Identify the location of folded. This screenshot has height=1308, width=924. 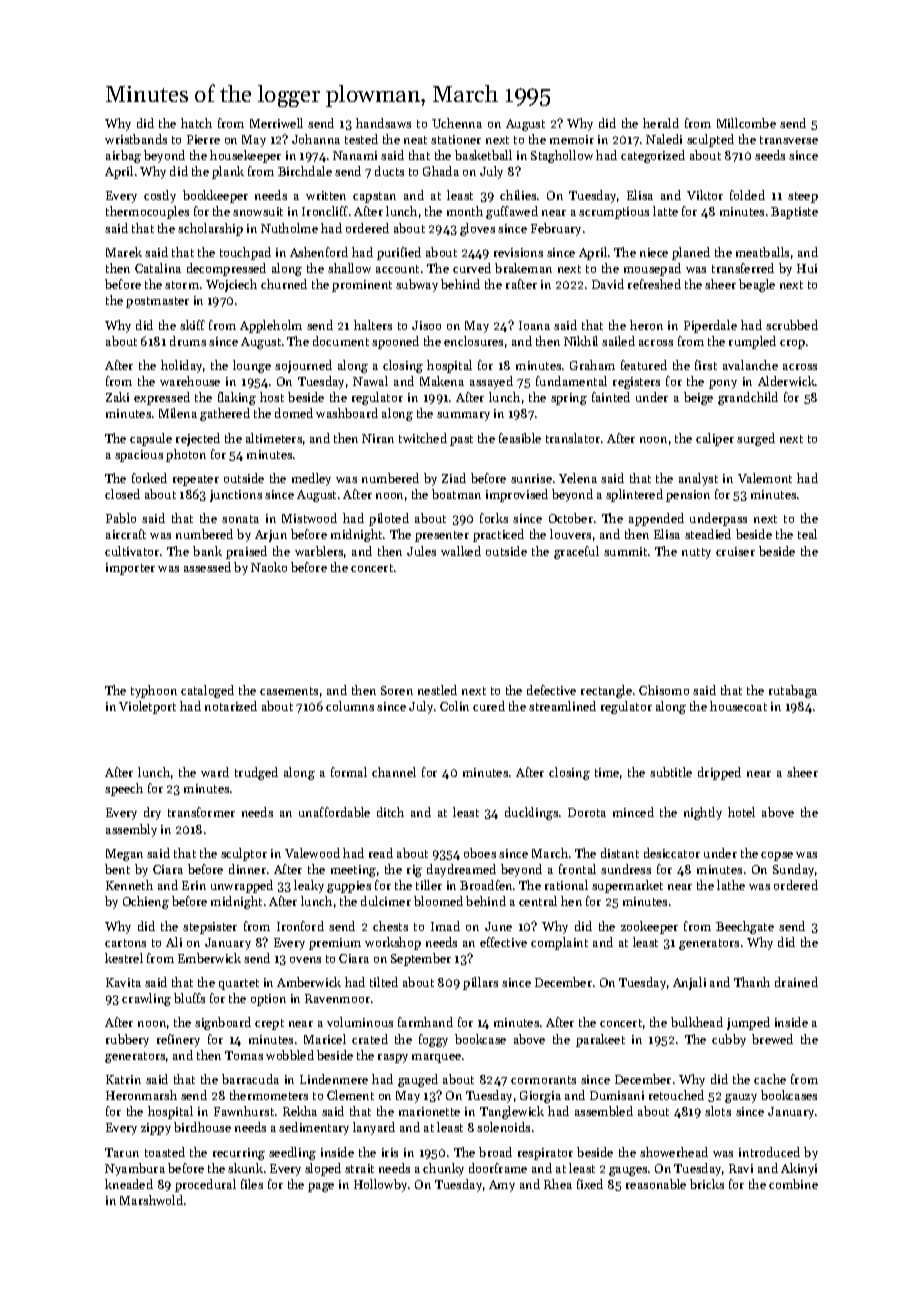
(747, 195).
